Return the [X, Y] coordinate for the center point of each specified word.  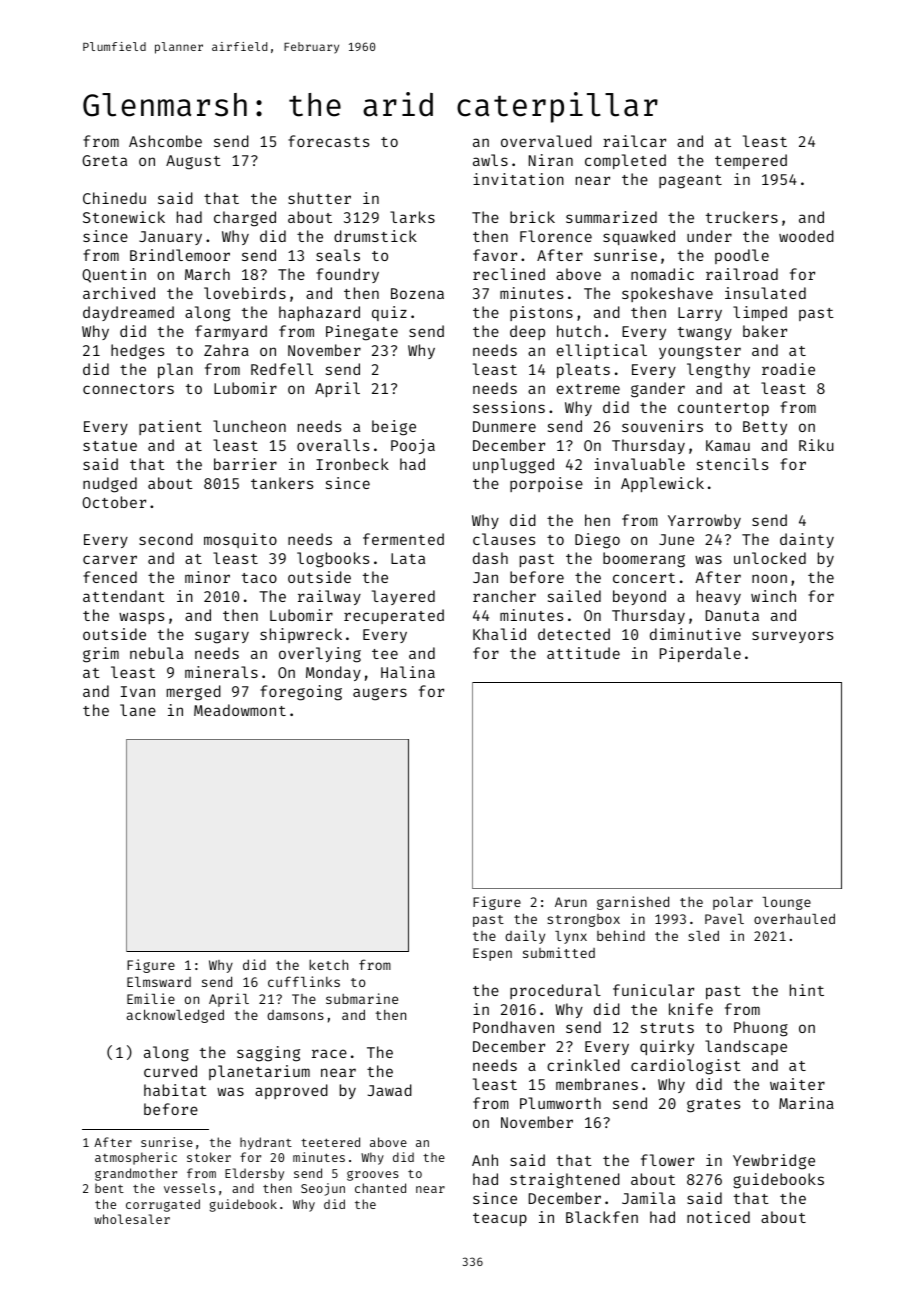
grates [713, 1106]
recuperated [394, 616]
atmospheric [136, 1158]
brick [532, 217]
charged [245, 219]
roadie [788, 369]
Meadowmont [240, 710]
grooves [373, 1176]
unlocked [770, 558]
